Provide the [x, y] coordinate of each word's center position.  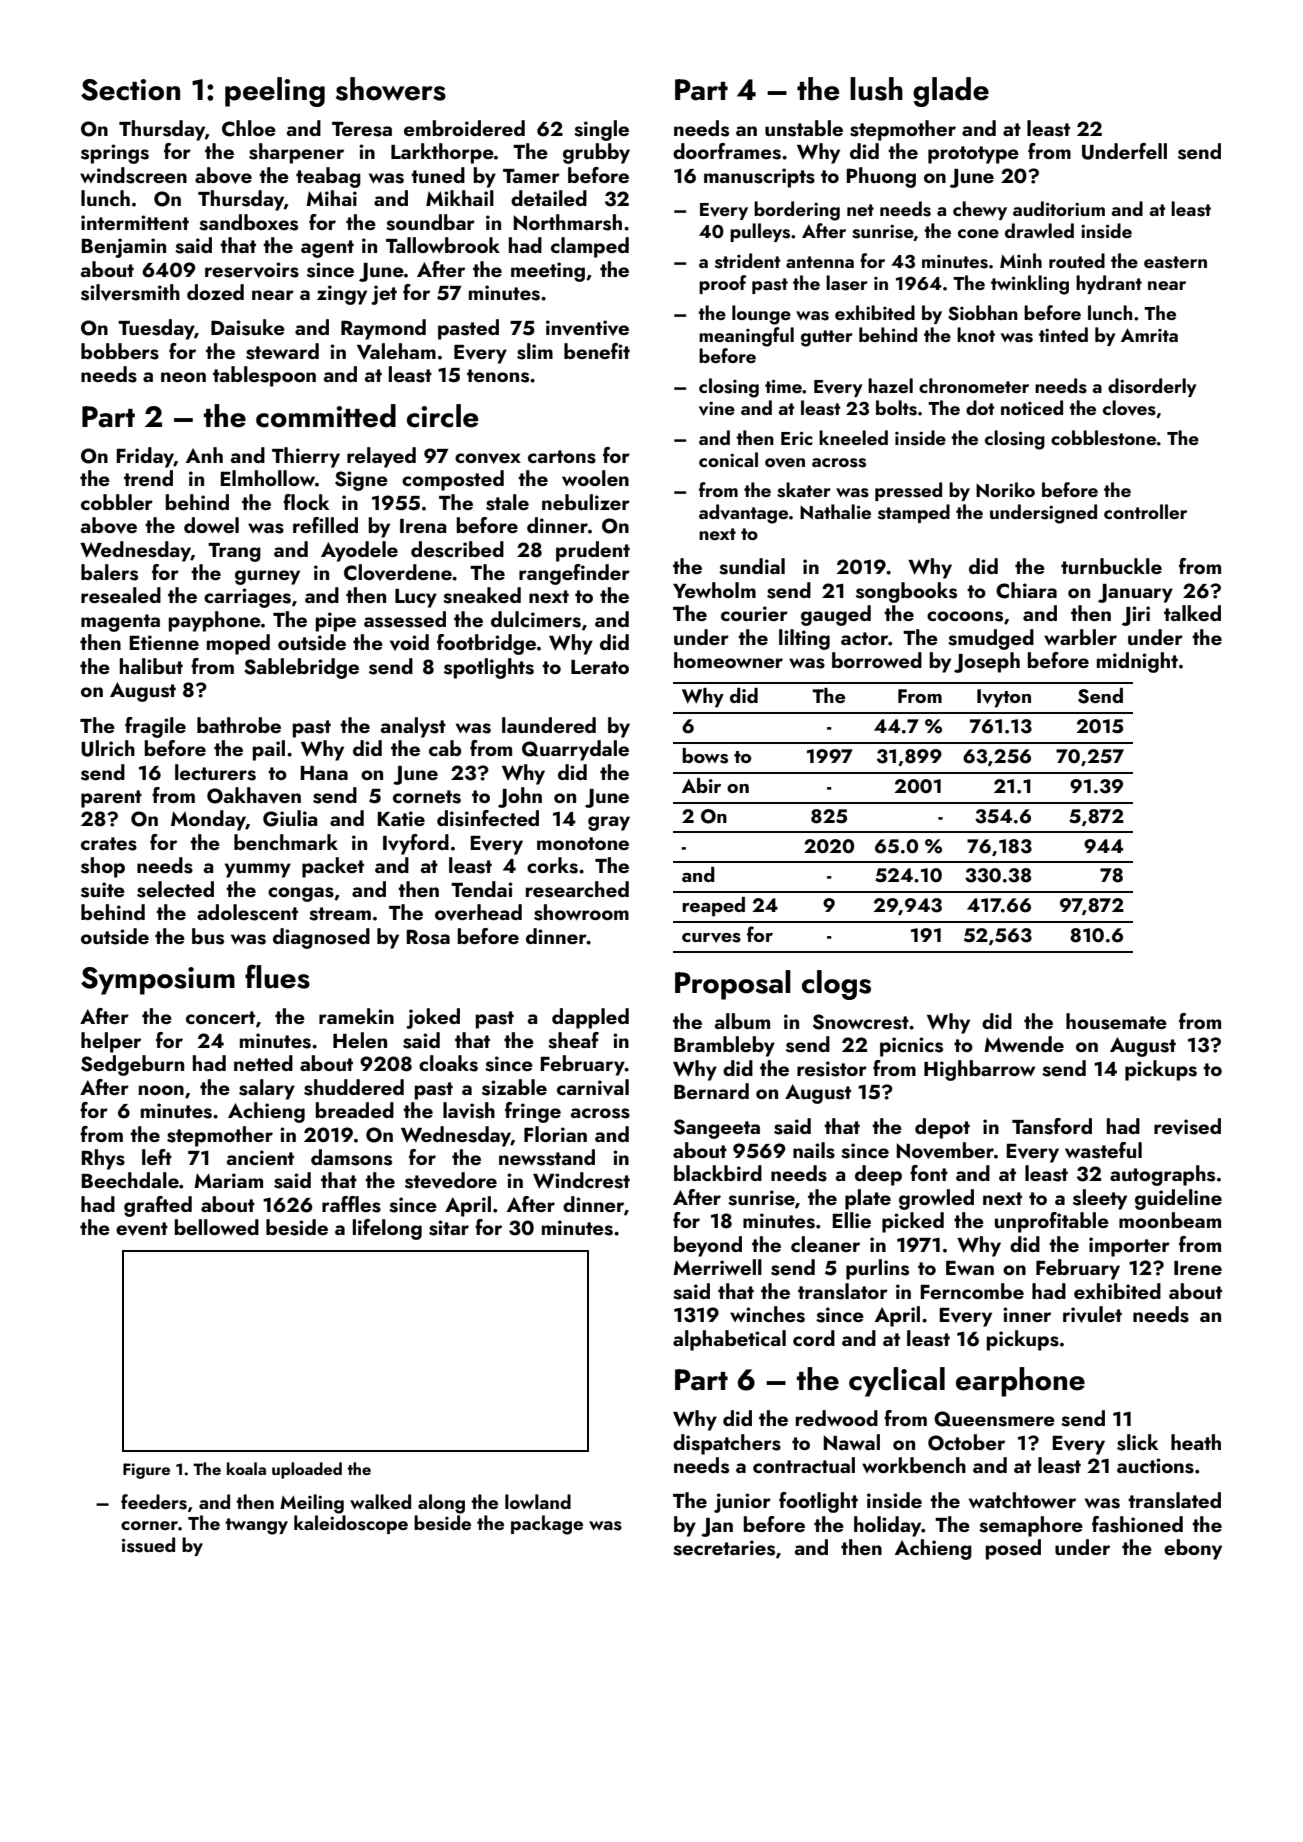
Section [130, 90]
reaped [713, 907]
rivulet [1092, 1314]
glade [951, 92]
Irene [1198, 1268]
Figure [146, 1471]
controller [1145, 511]
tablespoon [264, 376]
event [142, 1229]
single [601, 130]
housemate [1116, 1021]
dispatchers [727, 1444]
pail [269, 750]
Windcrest [581, 1180]
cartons [562, 457]
